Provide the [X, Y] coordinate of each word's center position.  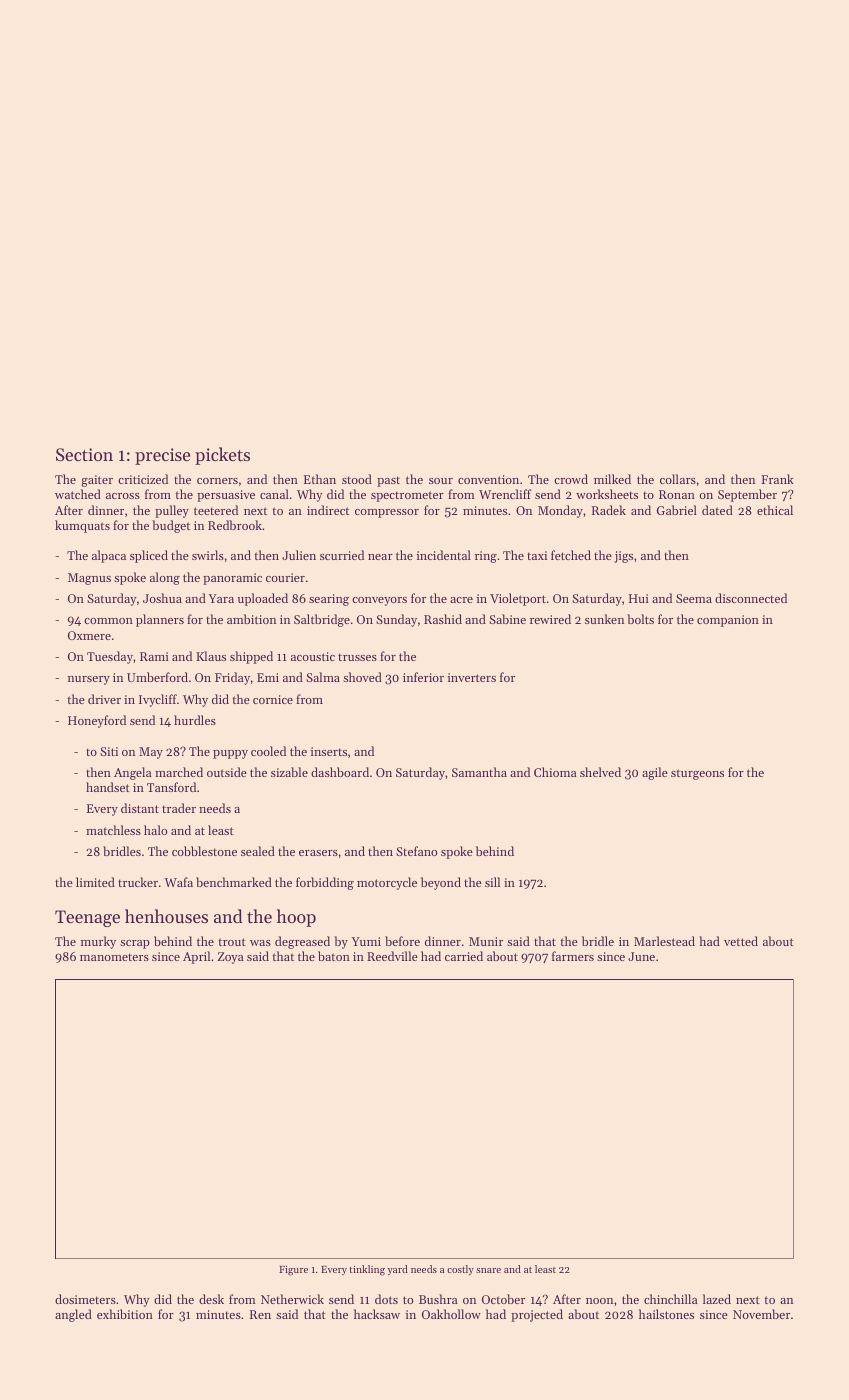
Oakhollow [451, 1314]
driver [104, 699]
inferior [423, 677]
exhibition [125, 1314]
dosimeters [85, 1299]
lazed [717, 1299]
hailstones [666, 1314]
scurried [342, 555]
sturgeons [697, 774]
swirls [208, 555]
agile [655, 773]
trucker [138, 882]
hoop [296, 918]
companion [728, 621]
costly [460, 1270]
